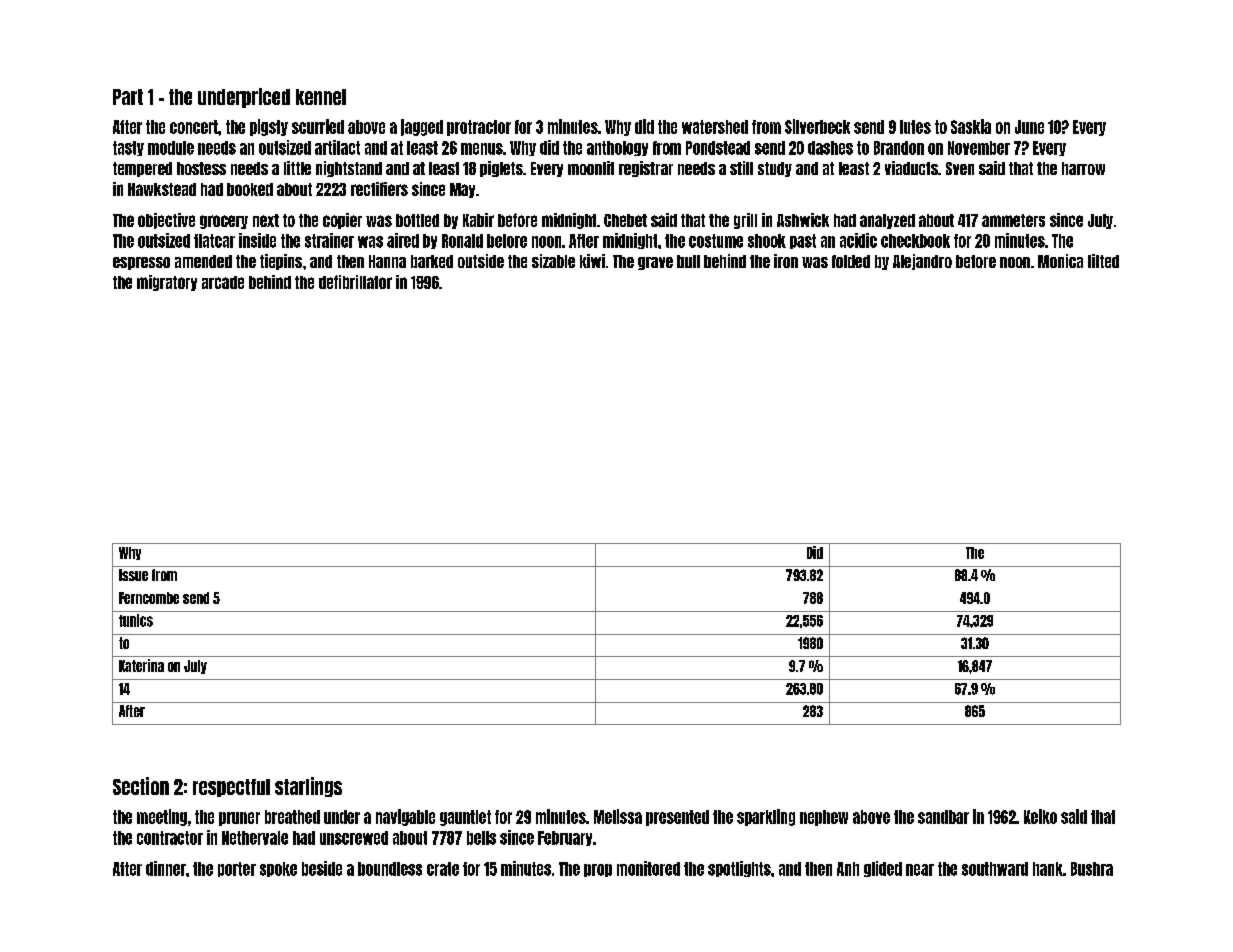 This image has width=1233, height=952. I want to click on starlings, so click(308, 787).
